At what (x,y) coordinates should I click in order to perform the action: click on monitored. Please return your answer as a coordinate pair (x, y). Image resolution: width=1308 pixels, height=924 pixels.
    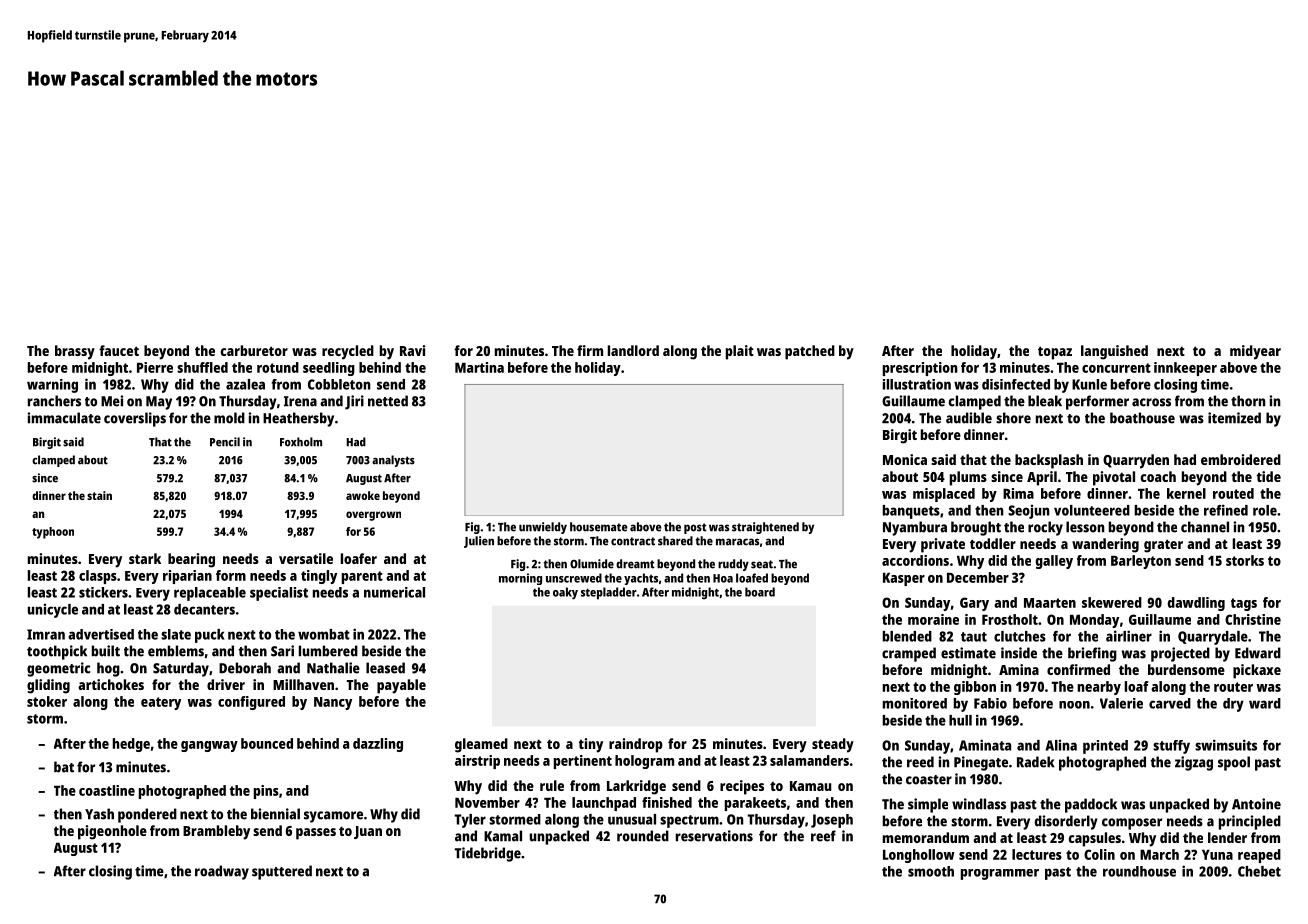
    Looking at the image, I should click on (915, 703).
